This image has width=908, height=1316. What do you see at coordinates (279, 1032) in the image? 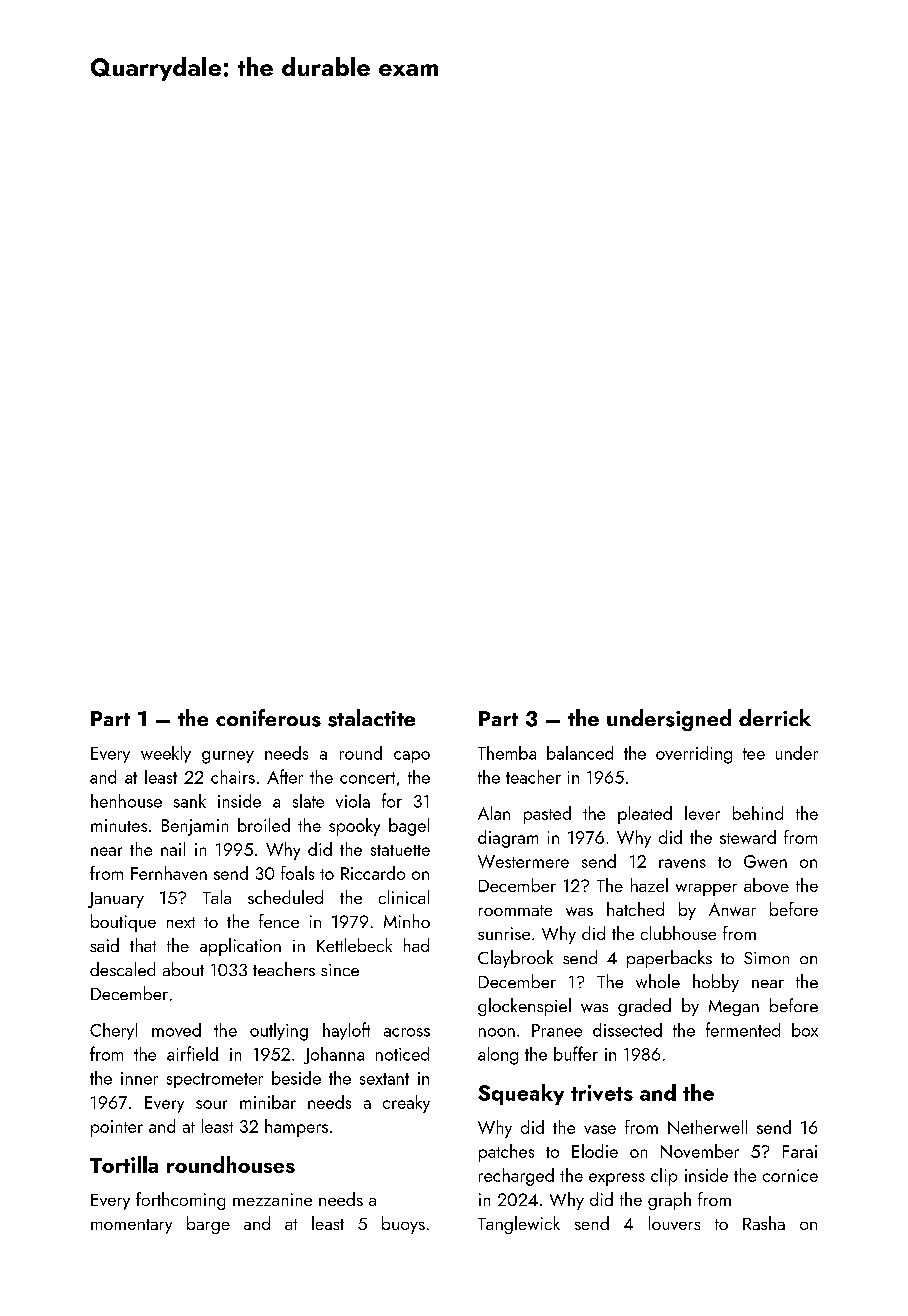
I see `outlying` at bounding box center [279, 1032].
